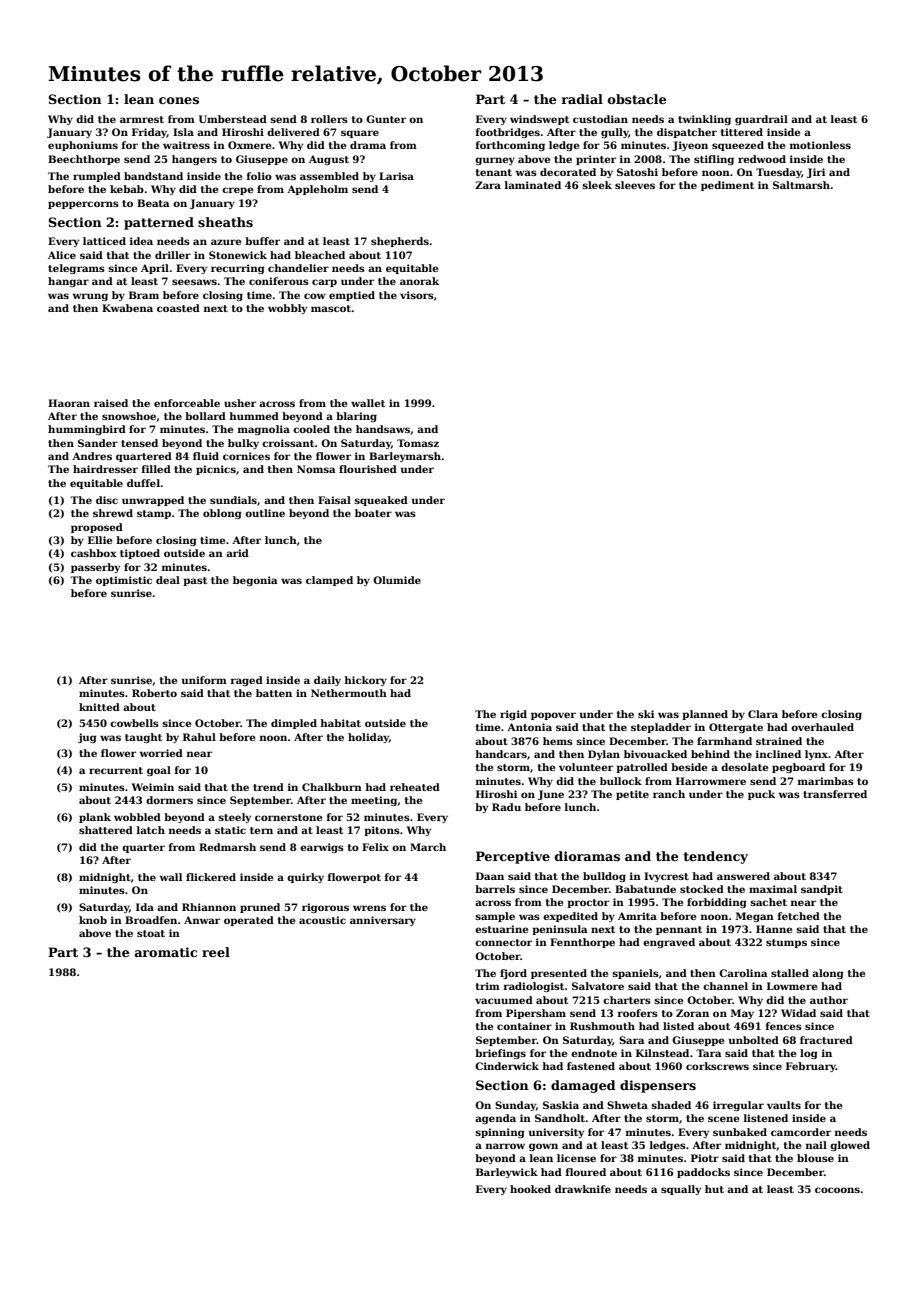 This screenshot has height=1308, width=924. What do you see at coordinates (495, 1119) in the screenshot?
I see `agenda` at bounding box center [495, 1119].
